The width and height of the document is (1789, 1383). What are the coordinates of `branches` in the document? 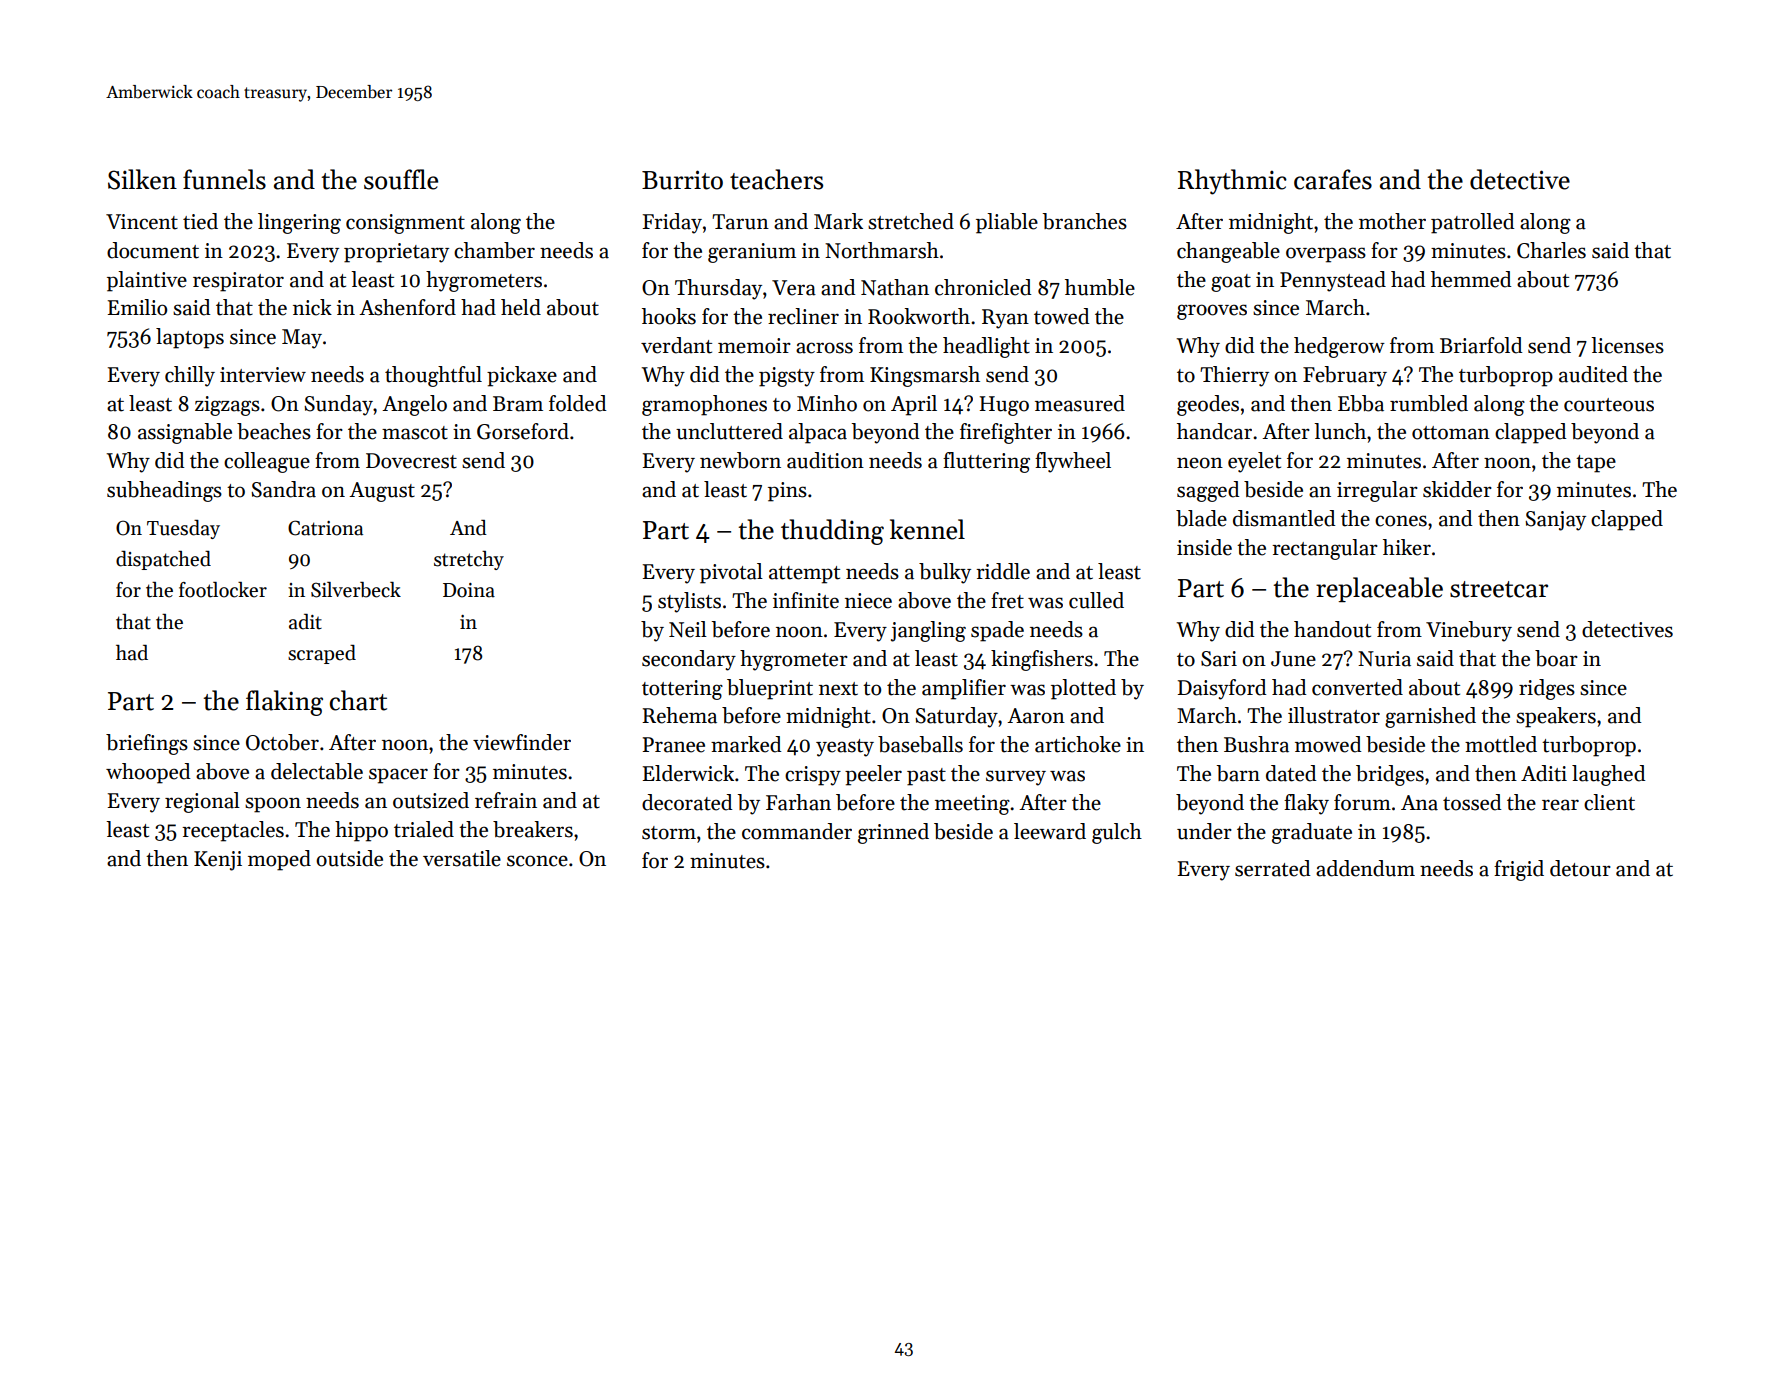 It's located at (1084, 221).
